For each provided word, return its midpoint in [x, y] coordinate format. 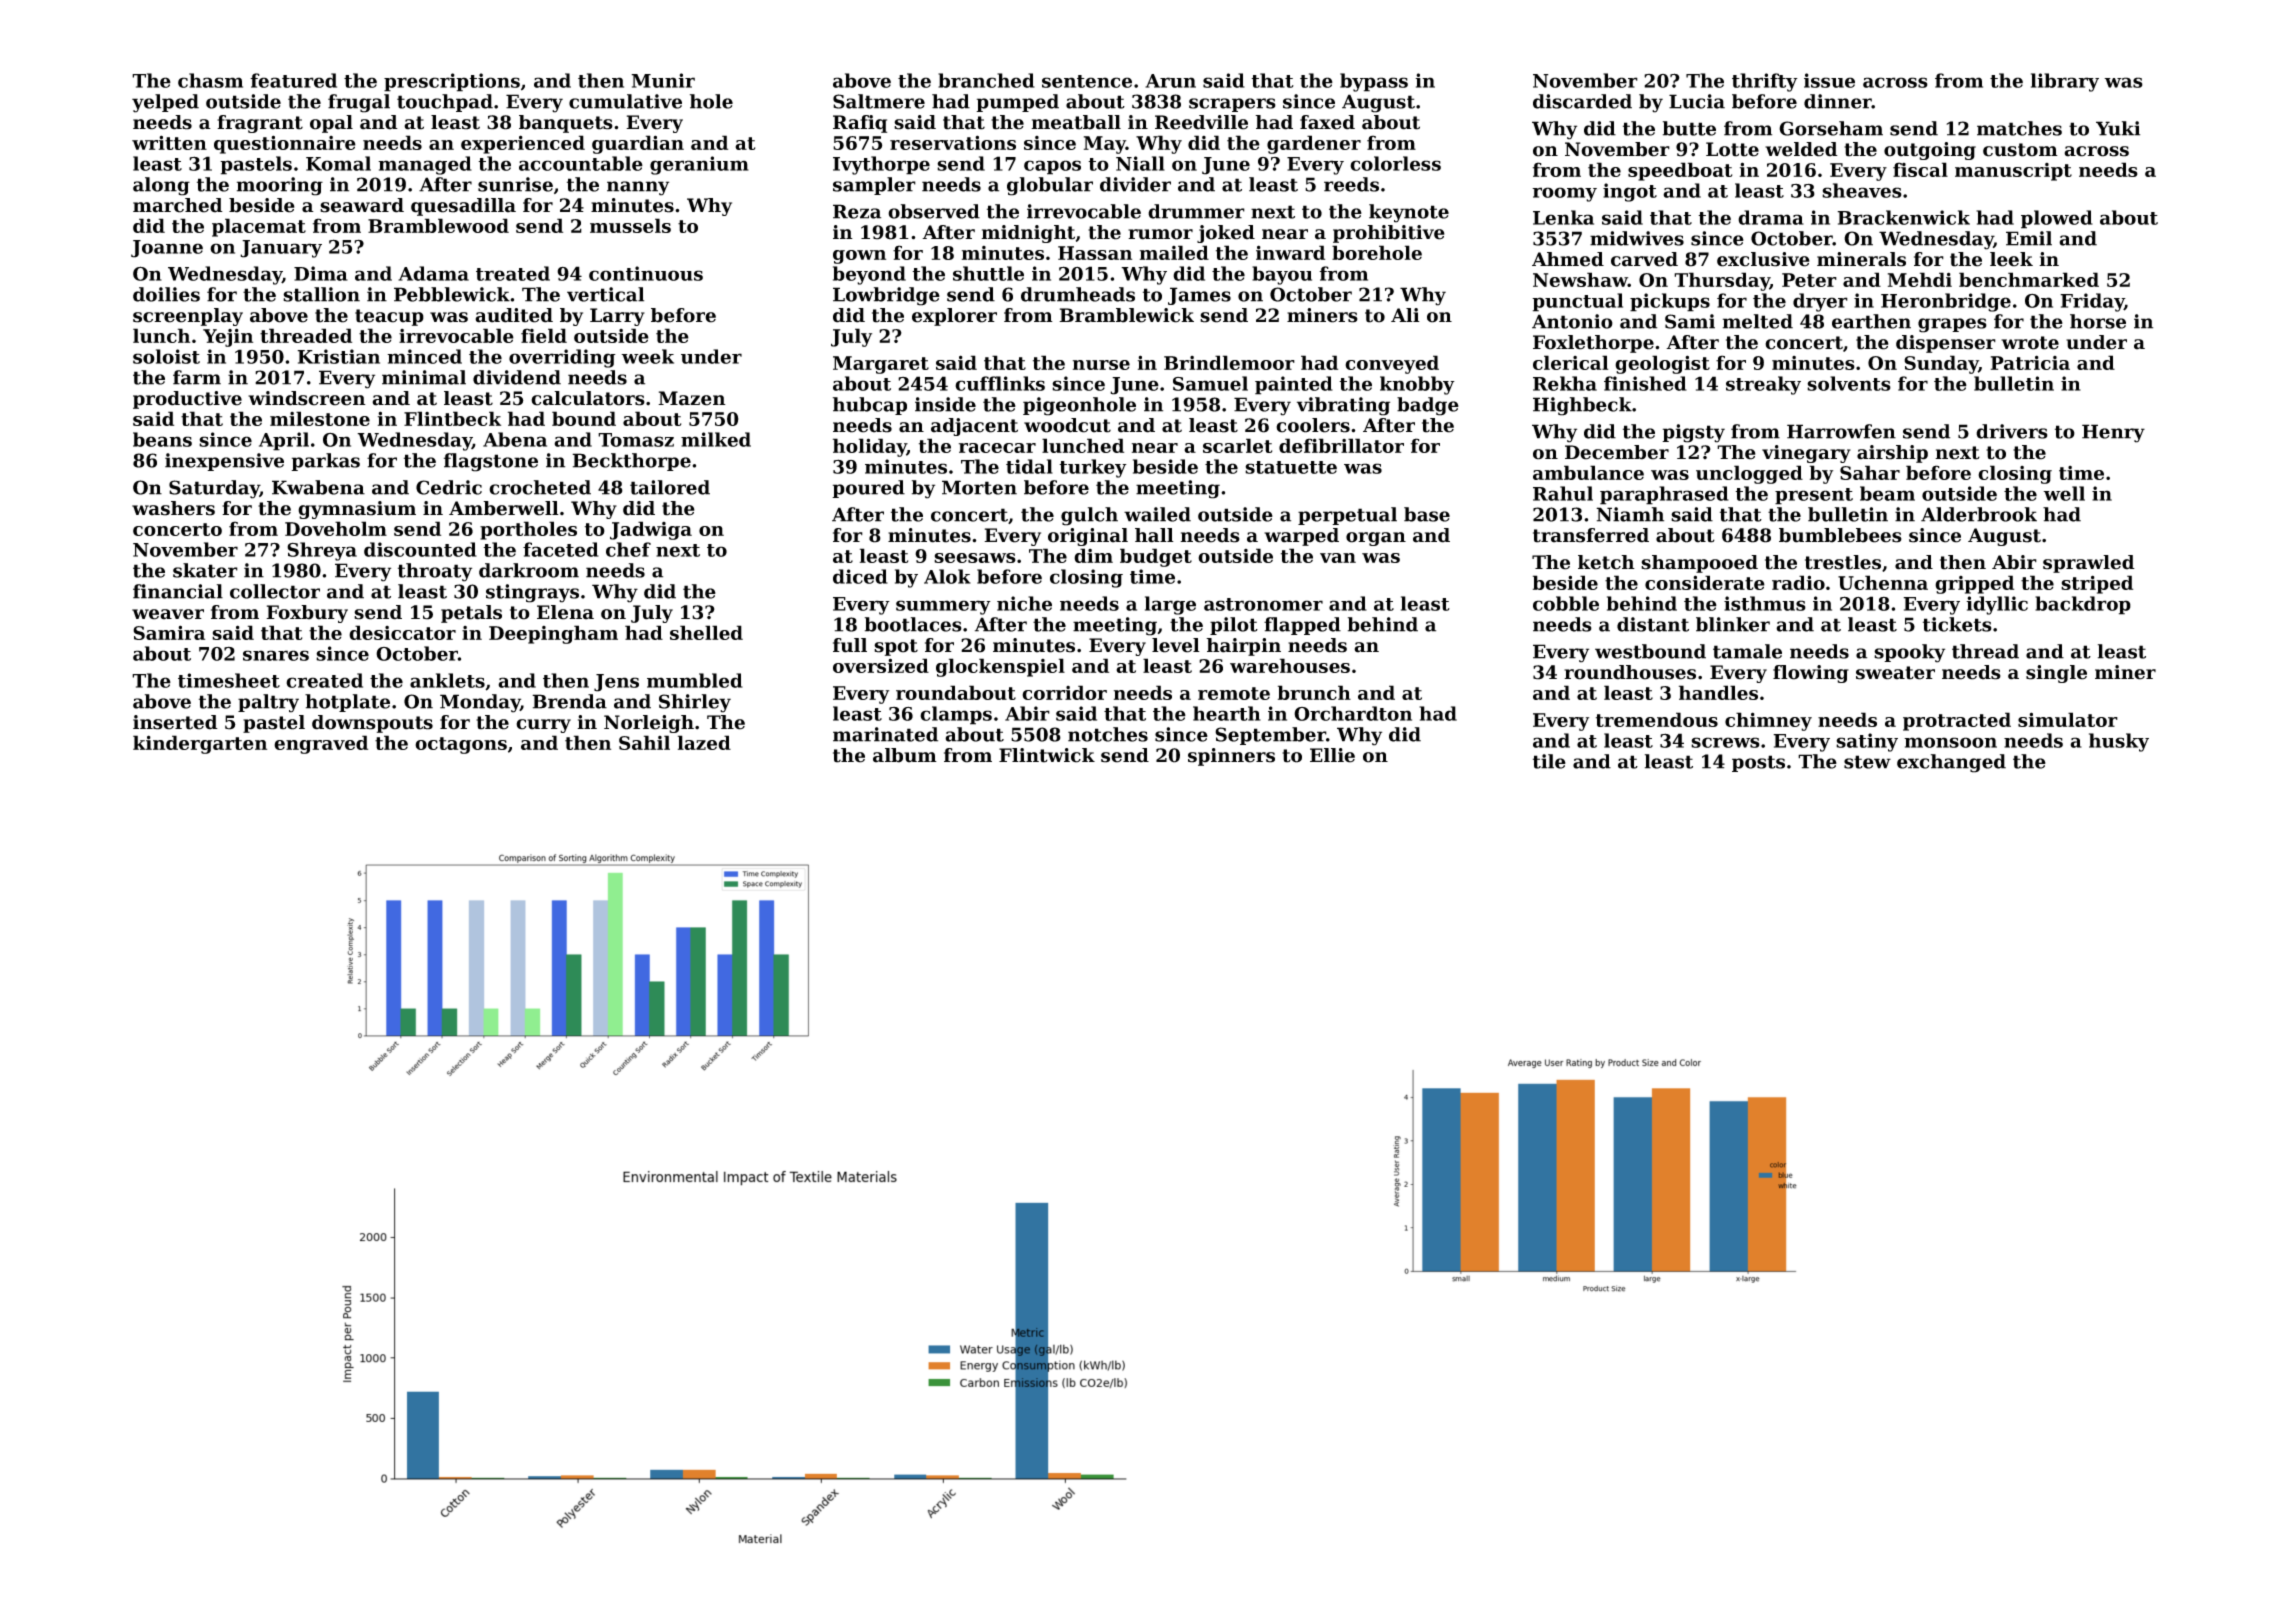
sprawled [2089, 564]
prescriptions [452, 82]
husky [2119, 742]
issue [1829, 80]
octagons [461, 745]
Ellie [1332, 755]
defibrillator [1341, 445]
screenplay [188, 317]
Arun [1170, 81]
